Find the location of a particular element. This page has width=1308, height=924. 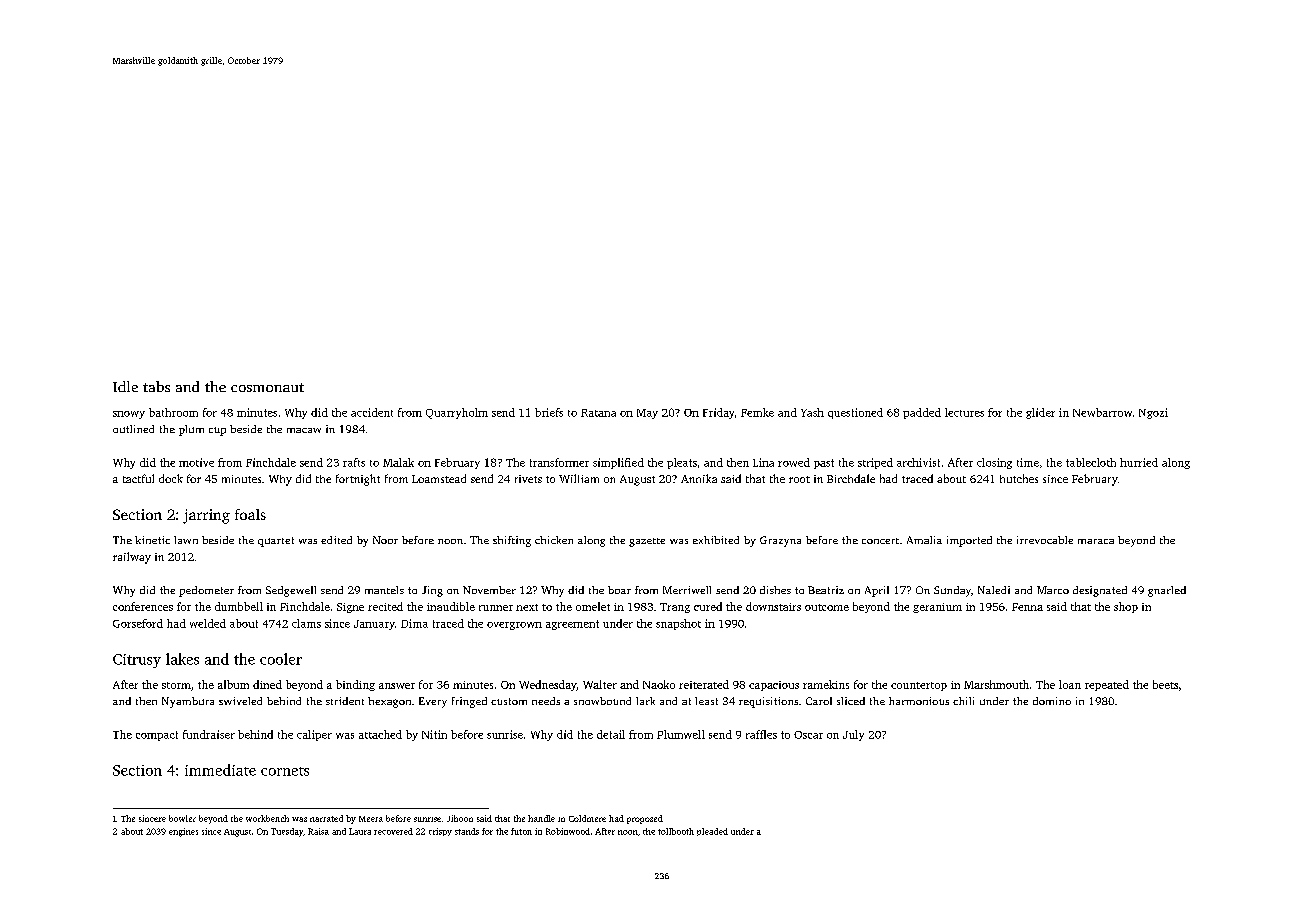

Ngozi is located at coordinates (1153, 413).
